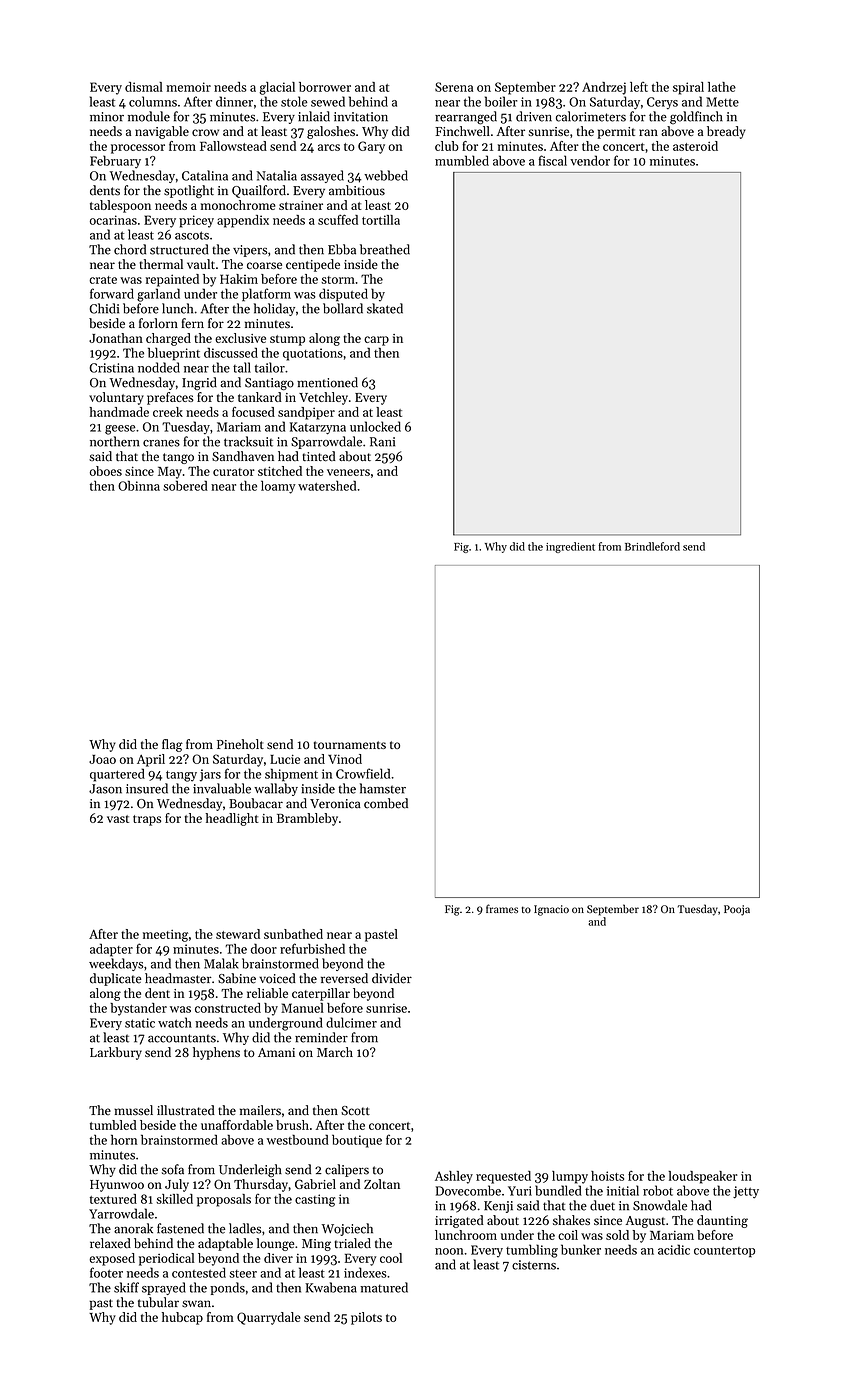 The width and height of the image is (849, 1400). I want to click on divider, so click(392, 978).
